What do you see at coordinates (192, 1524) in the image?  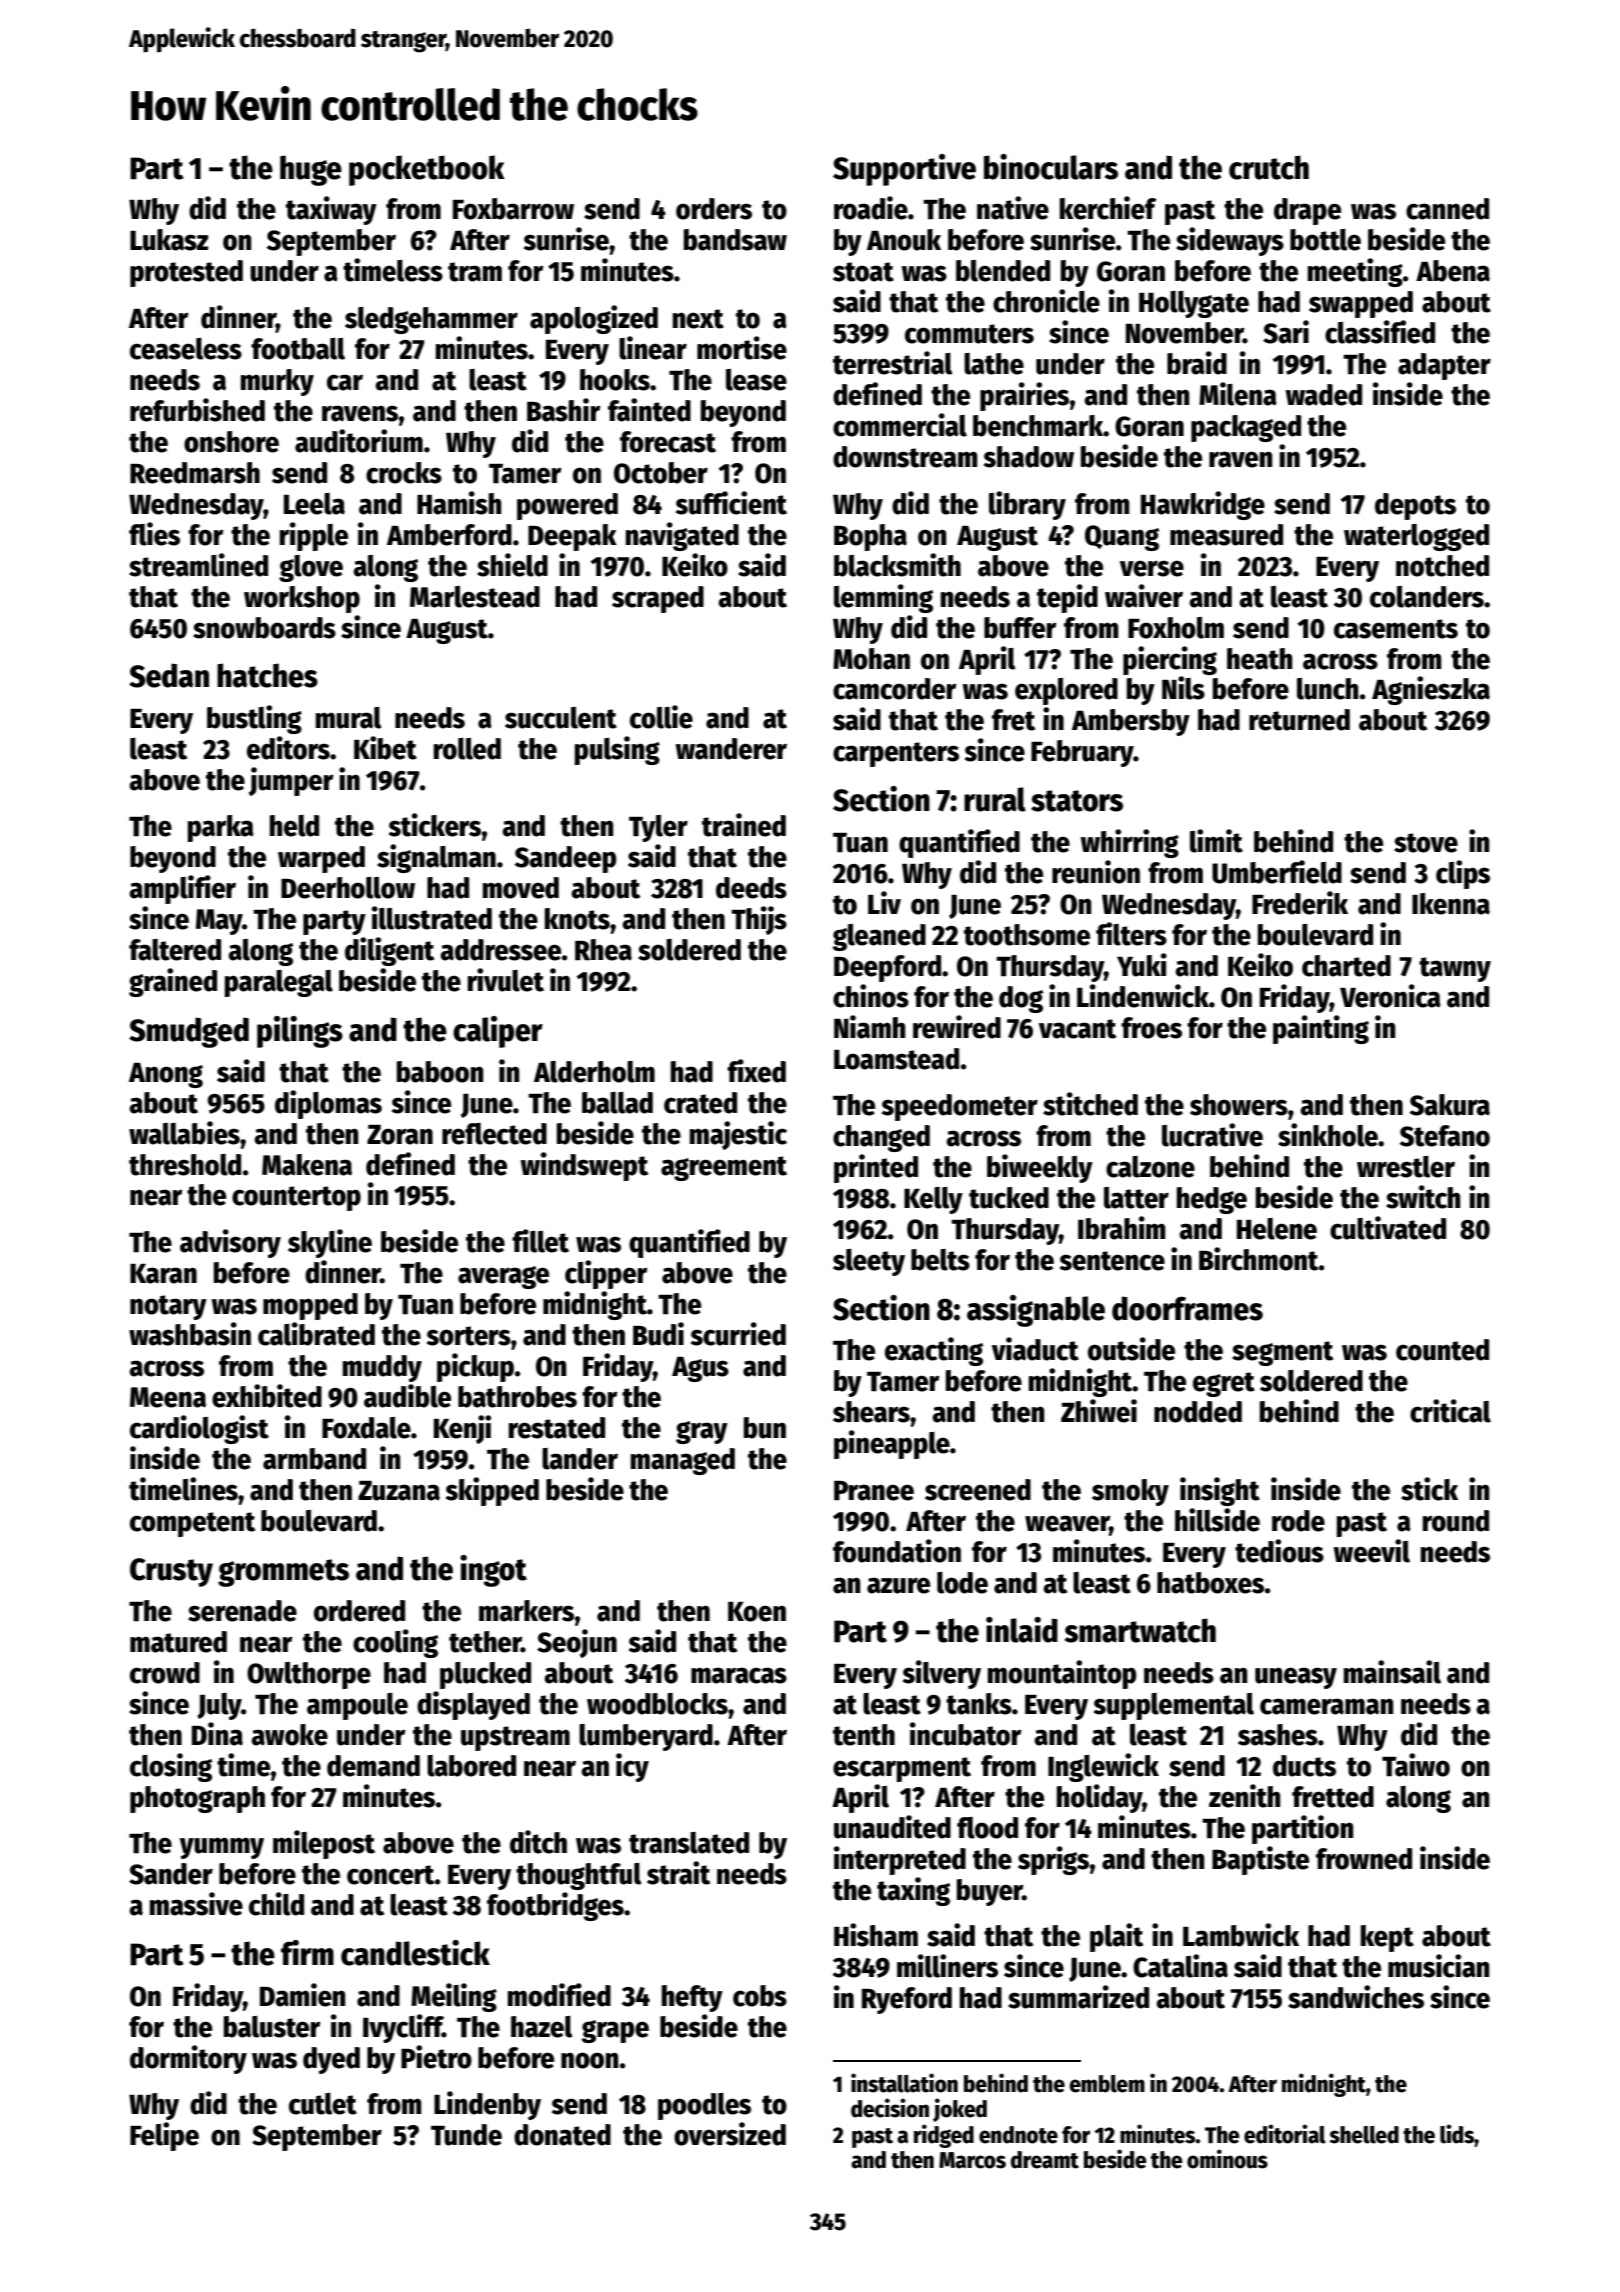 I see `competent` at bounding box center [192, 1524].
